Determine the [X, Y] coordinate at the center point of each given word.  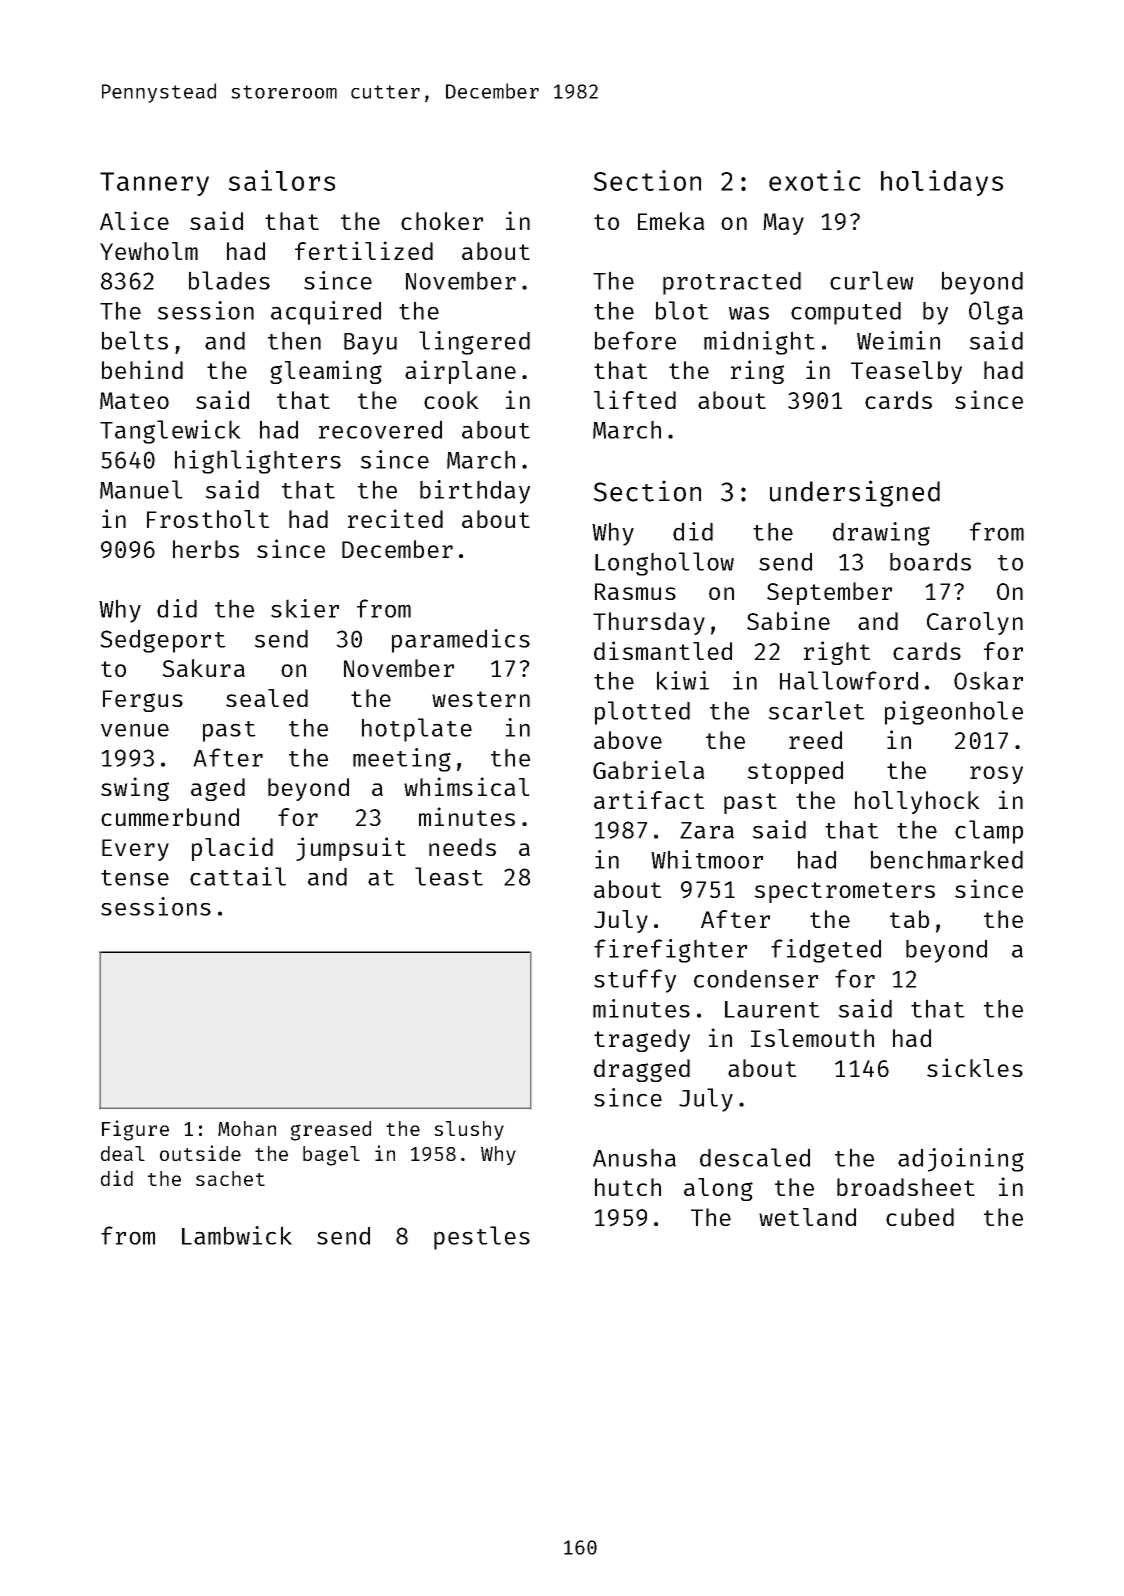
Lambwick [237, 1235]
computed [846, 313]
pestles [482, 1238]
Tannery [154, 184]
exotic [815, 180]
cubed [920, 1217]
